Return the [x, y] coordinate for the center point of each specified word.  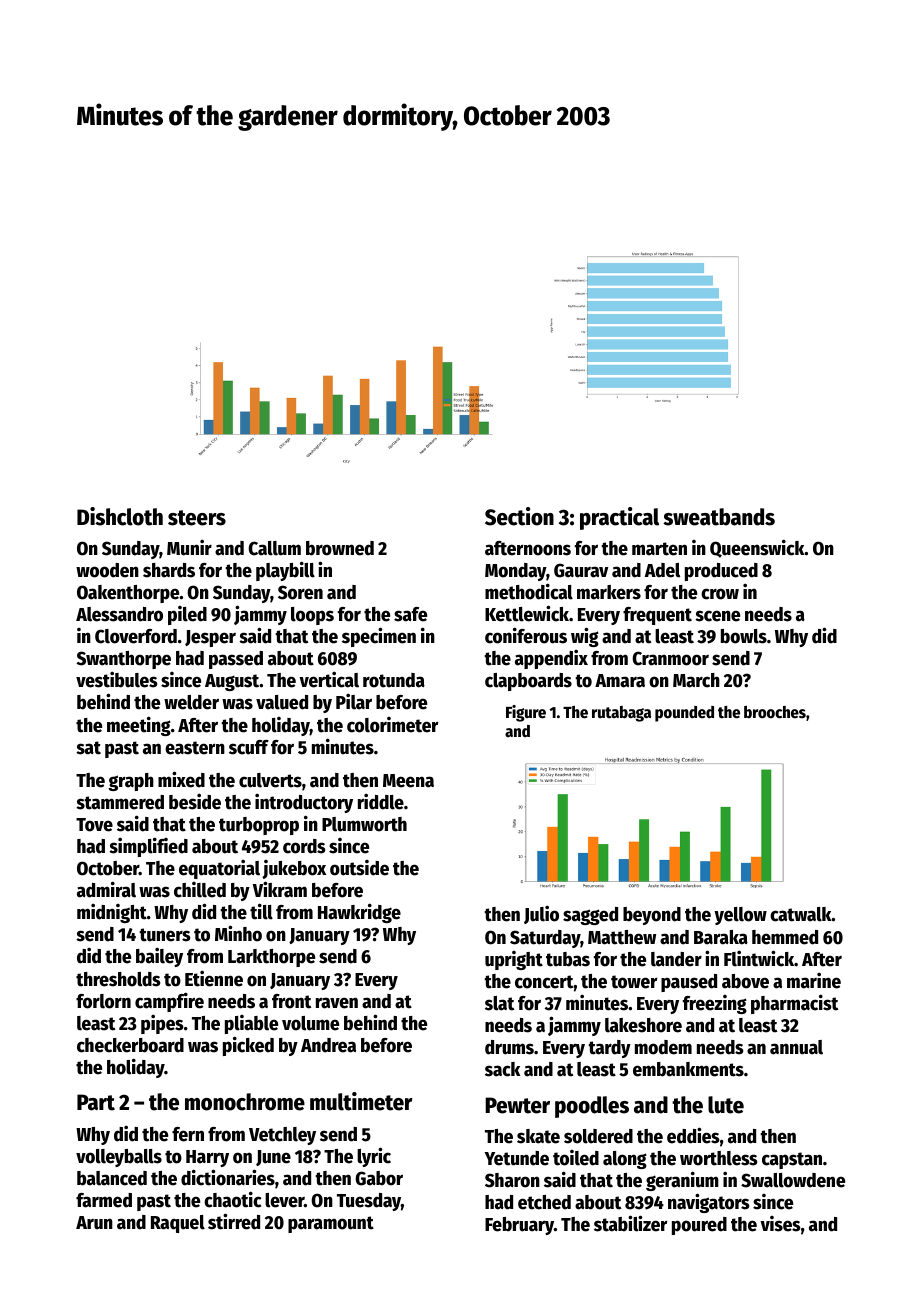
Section [519, 516]
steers [197, 518]
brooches [775, 712]
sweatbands [719, 517]
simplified [148, 847]
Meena [408, 781]
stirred [234, 1221]
